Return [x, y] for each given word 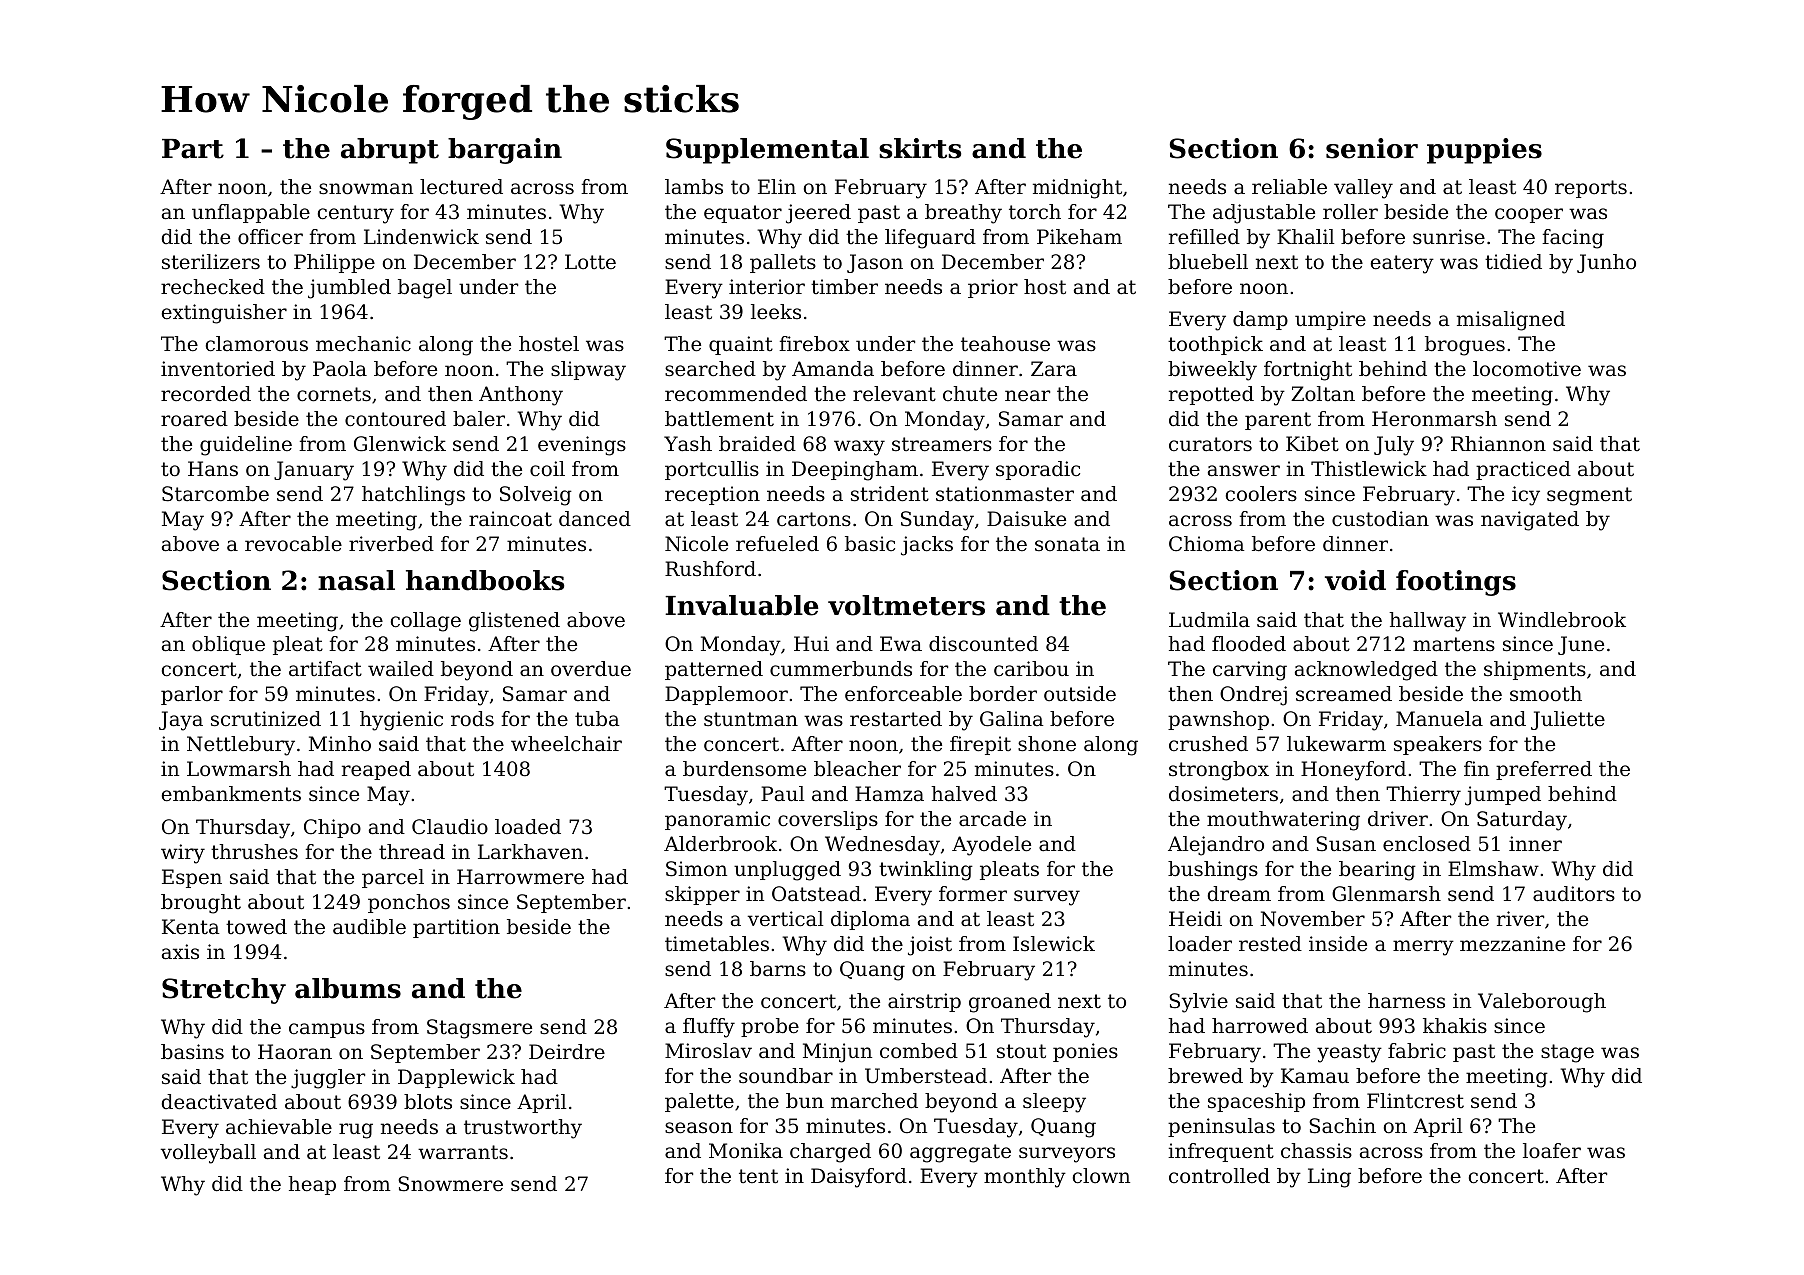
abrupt [390, 151]
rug [356, 1131]
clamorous [257, 344]
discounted [983, 644]
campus [327, 1030]
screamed [1344, 694]
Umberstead [926, 1076]
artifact [325, 669]
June [1581, 645]
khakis [1455, 1025]
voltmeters [906, 605]
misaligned [1511, 321]
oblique [228, 645]
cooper [1529, 215]
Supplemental [767, 151]
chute [970, 394]
